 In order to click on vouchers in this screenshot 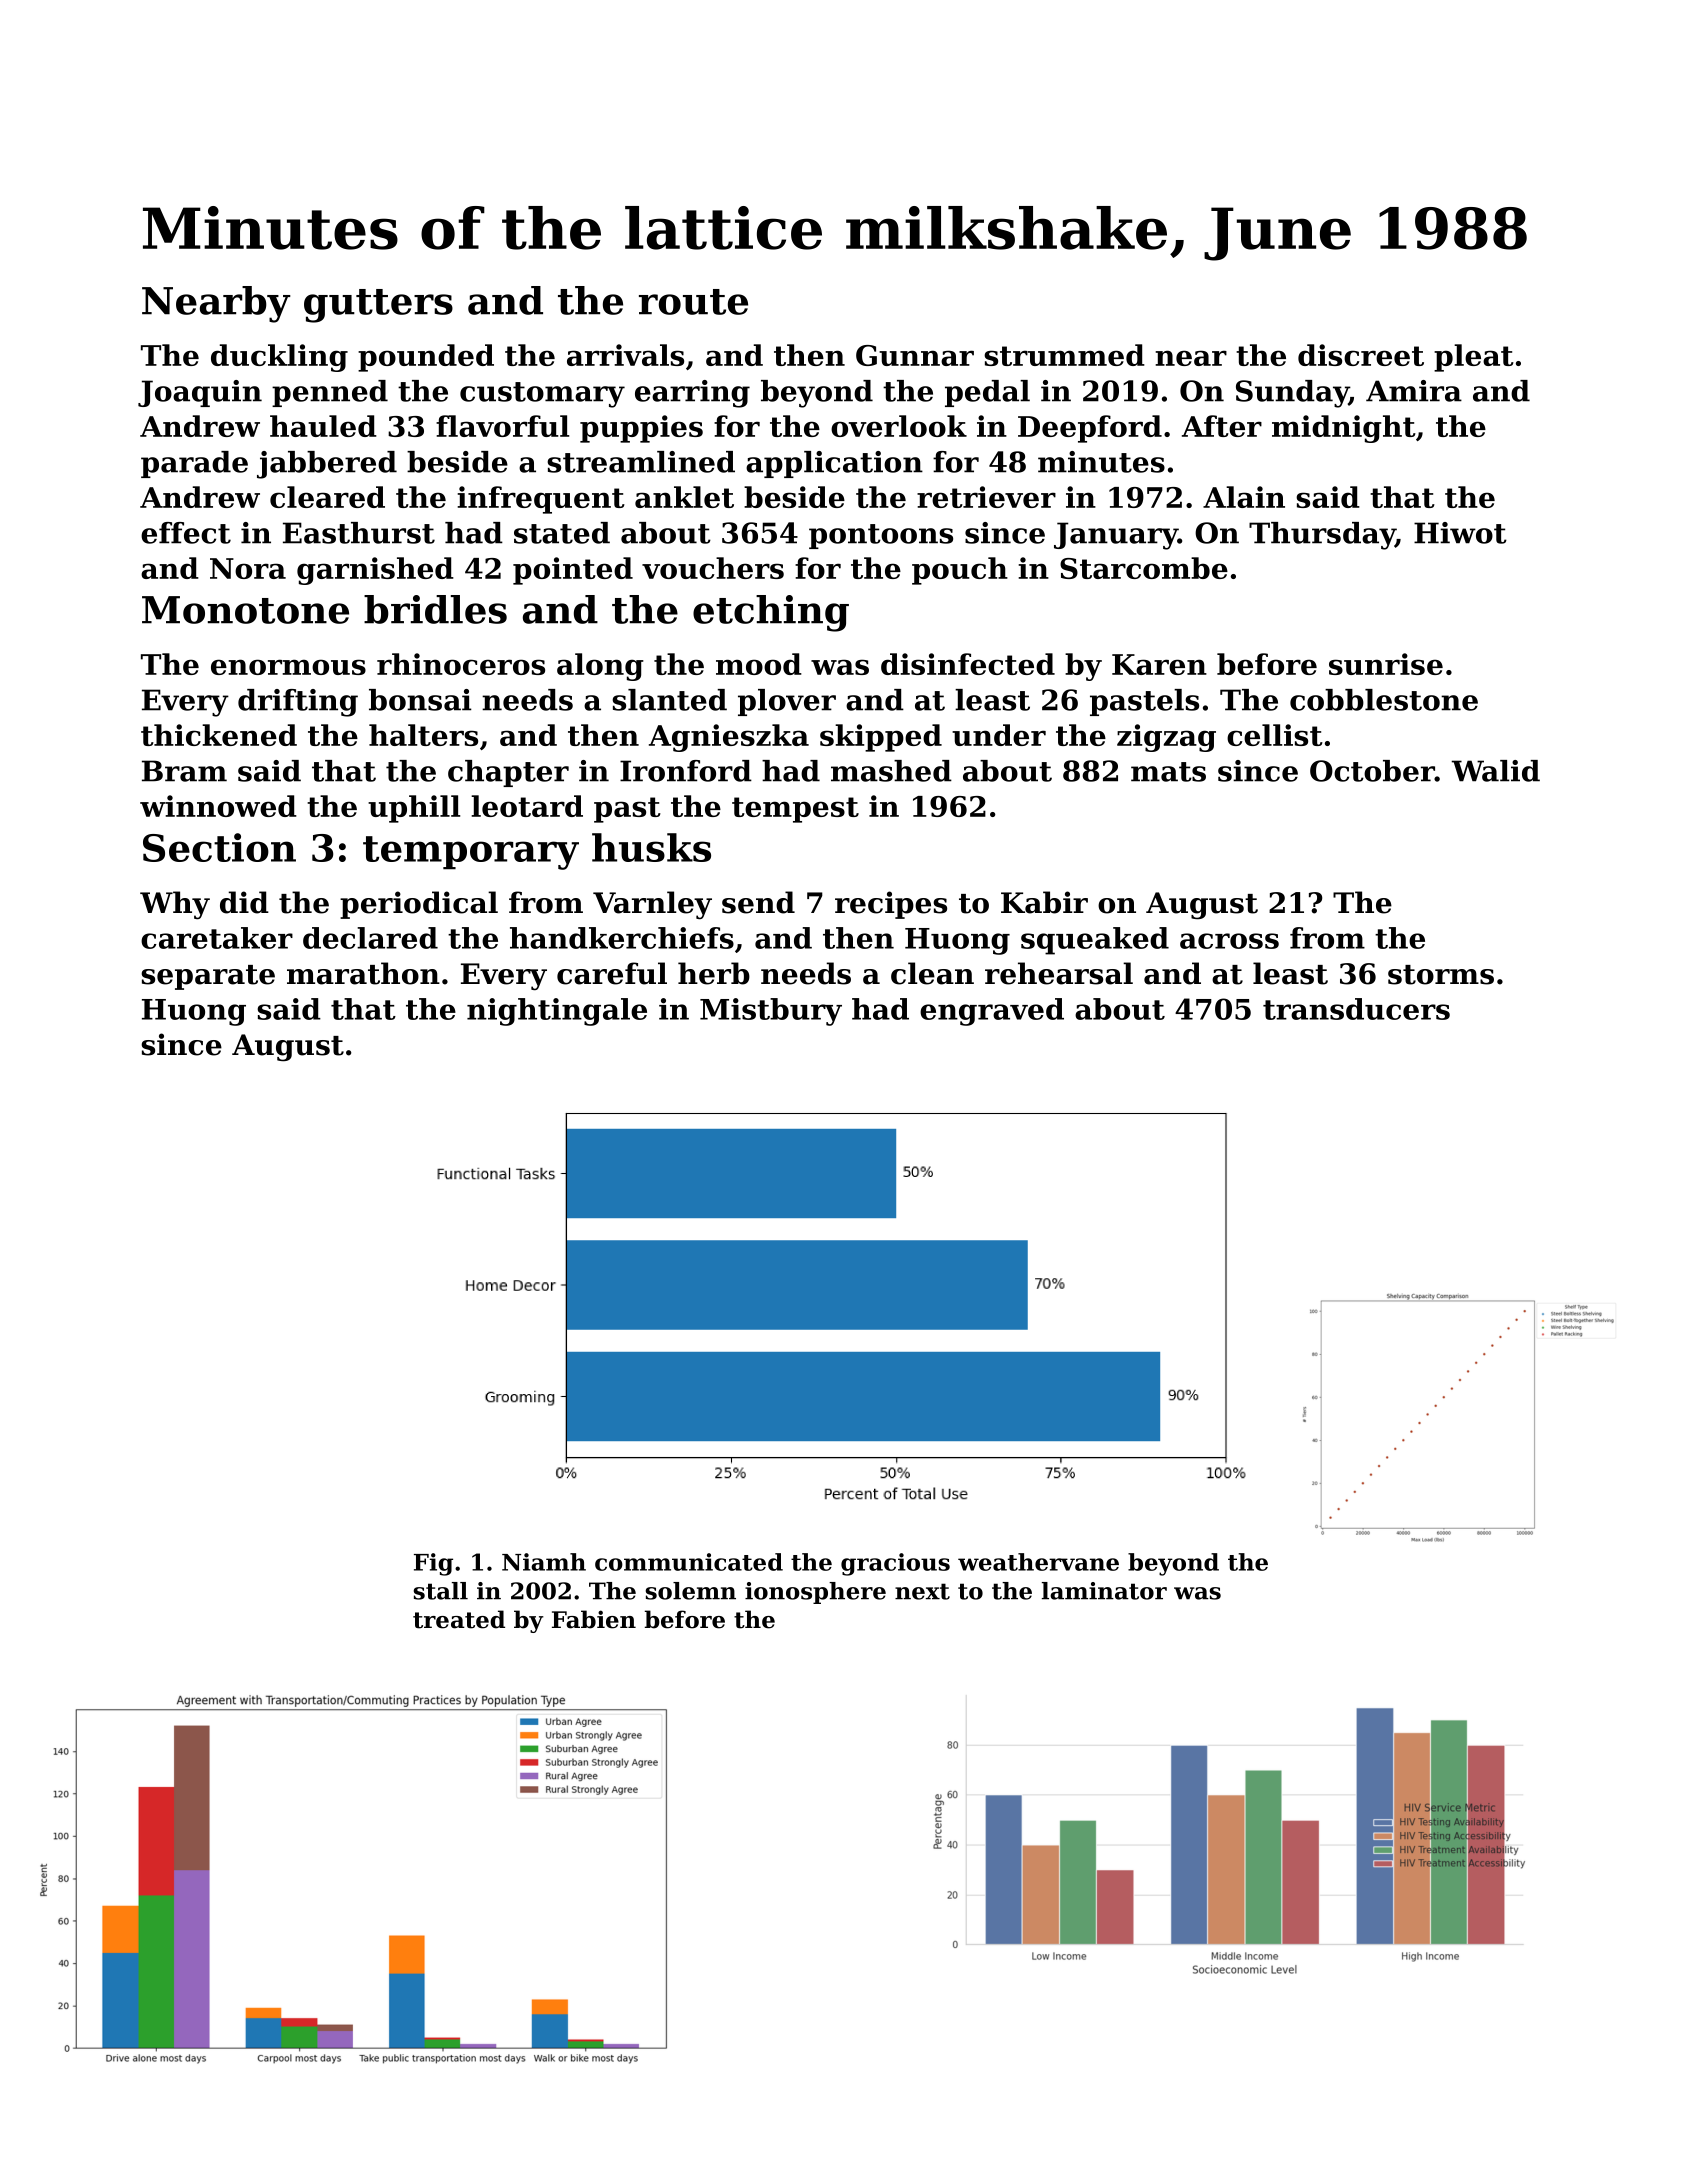, I will do `click(713, 568)`.
